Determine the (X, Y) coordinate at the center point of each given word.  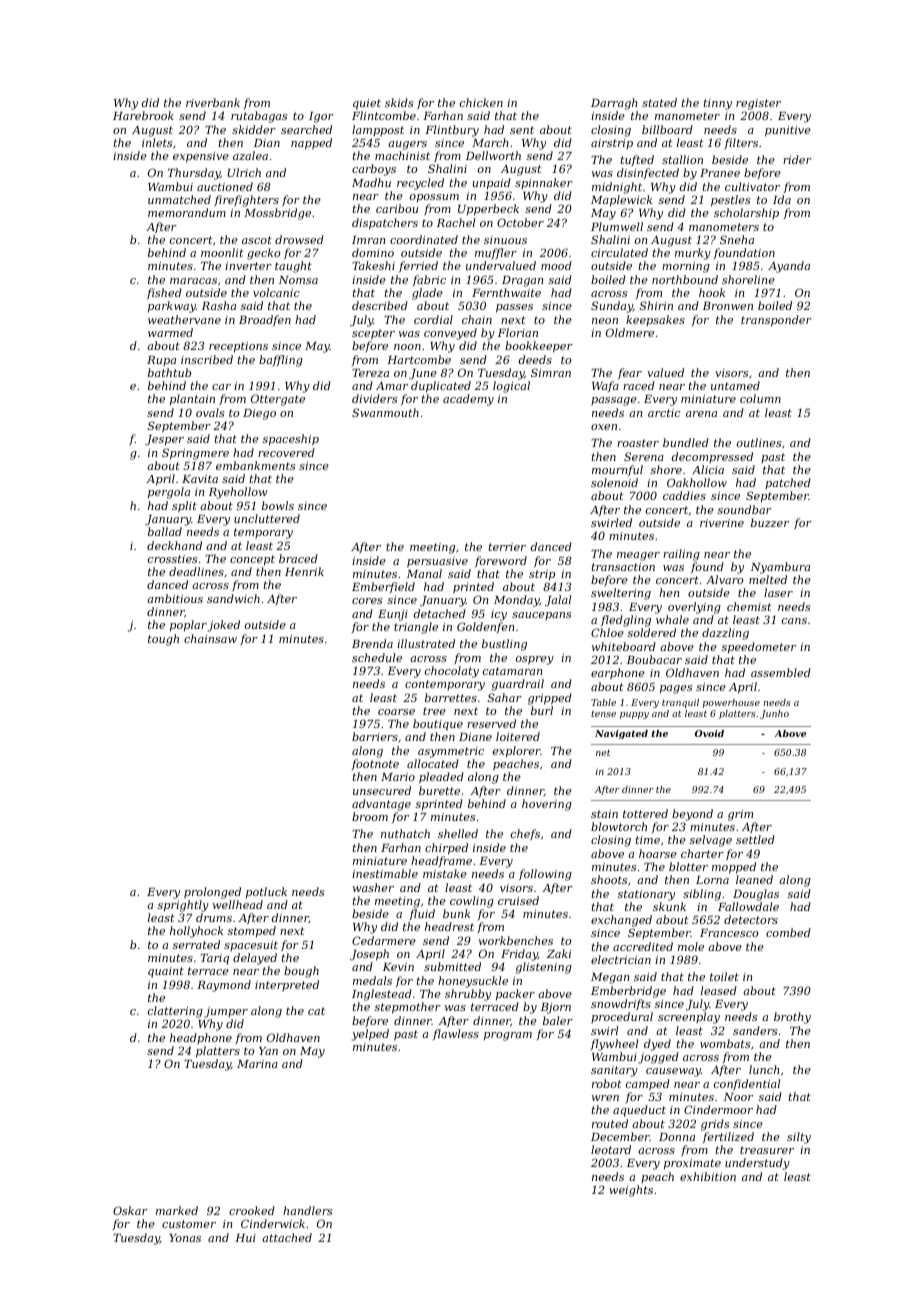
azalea (250, 155)
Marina (257, 1064)
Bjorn (556, 1008)
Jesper (164, 440)
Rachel (456, 222)
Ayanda (789, 267)
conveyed (450, 334)
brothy (792, 1018)
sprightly (183, 906)
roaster (638, 443)
